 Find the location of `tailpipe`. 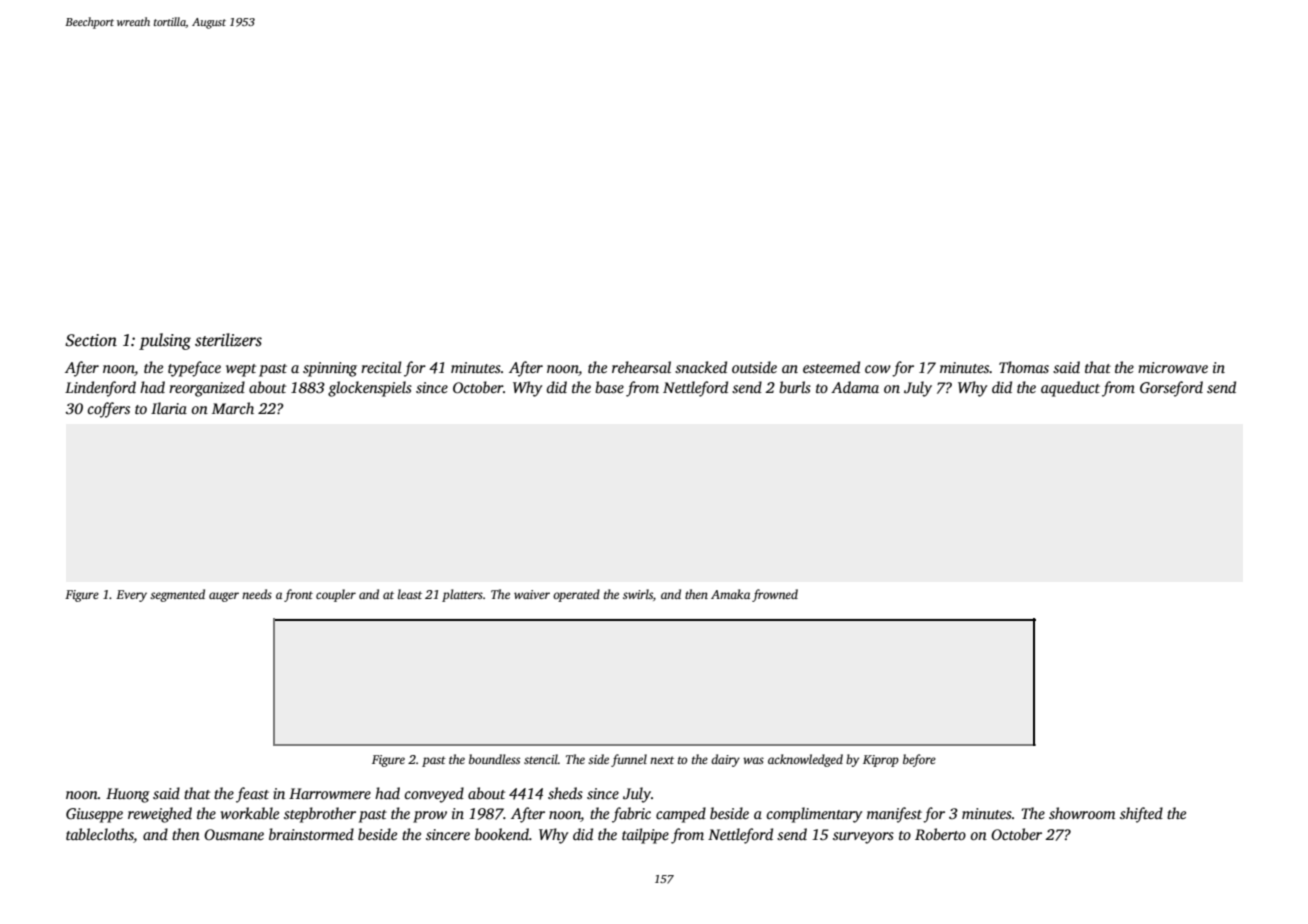

tailpipe is located at coordinates (645, 836).
